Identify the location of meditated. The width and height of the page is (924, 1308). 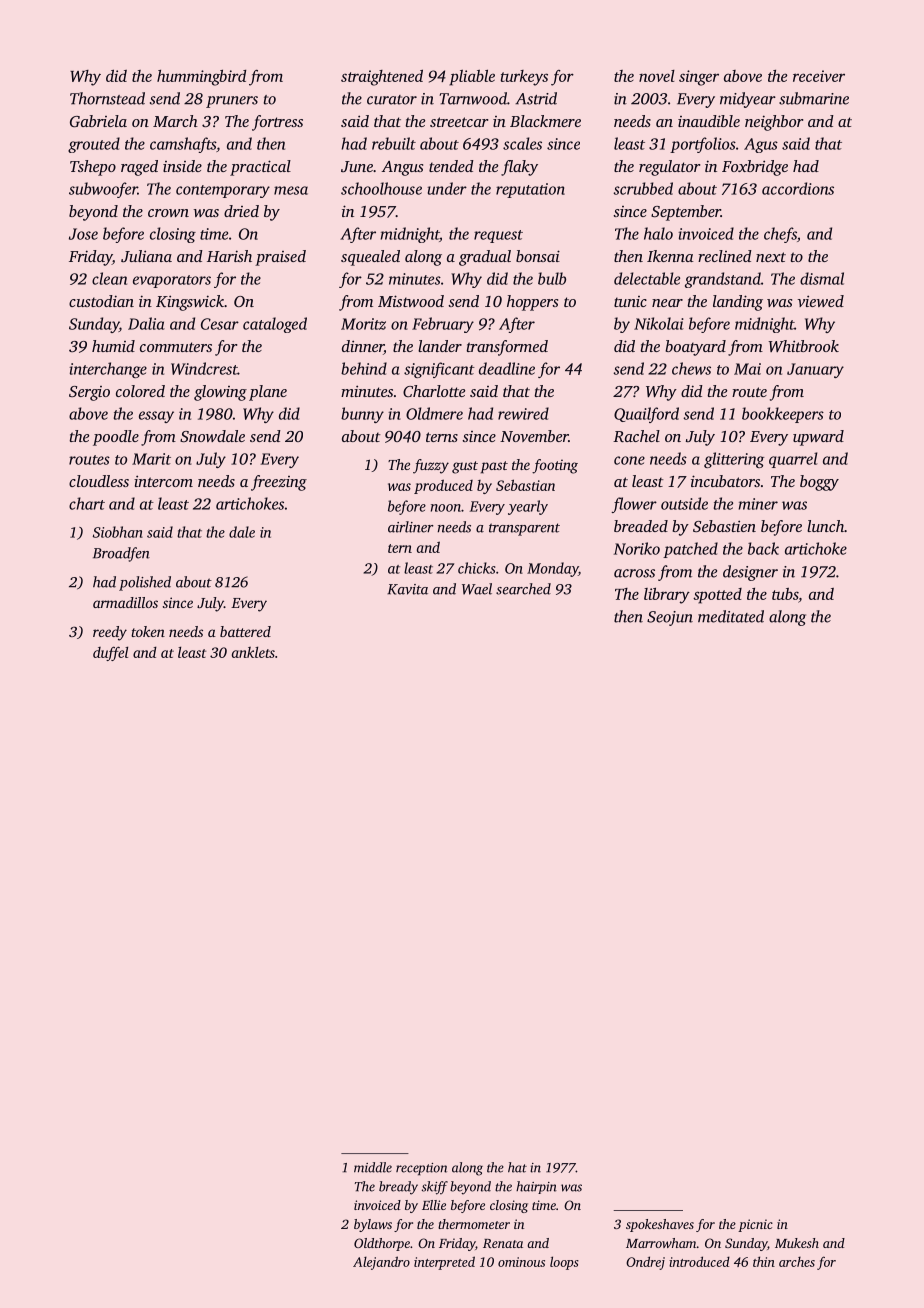
(731, 616).
